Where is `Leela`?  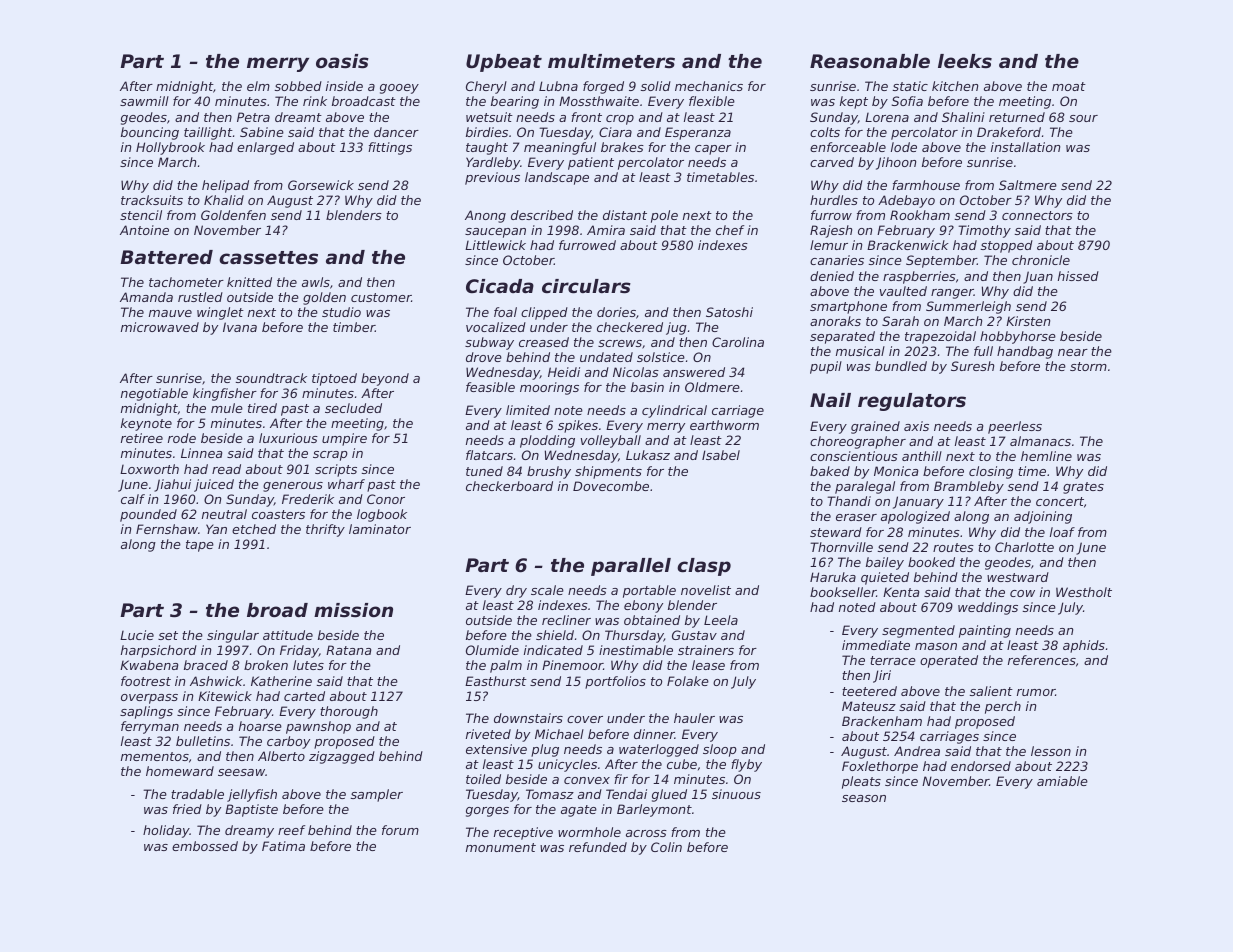
Leela is located at coordinates (721, 620).
